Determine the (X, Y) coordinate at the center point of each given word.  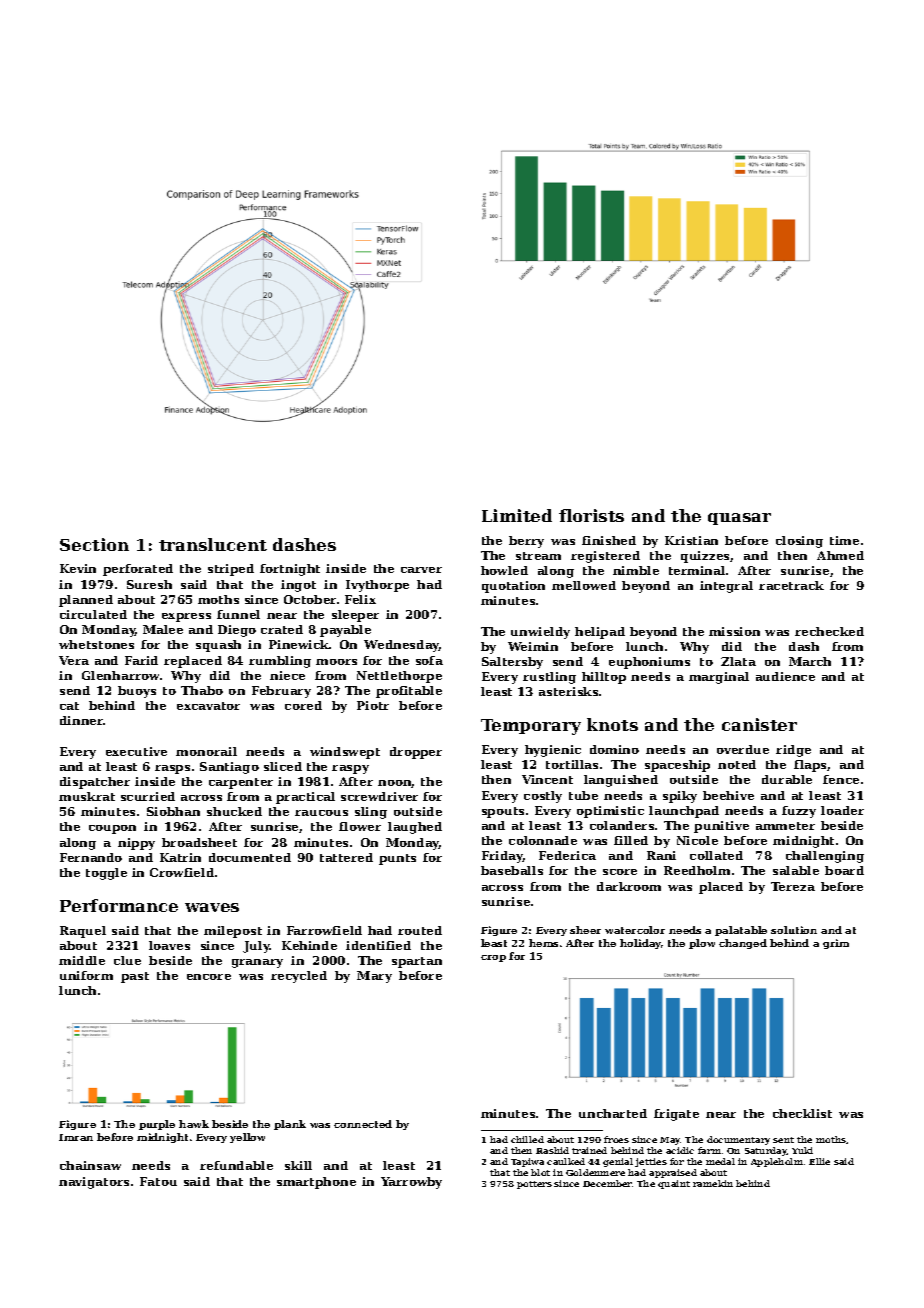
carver (421, 570)
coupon (112, 829)
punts (397, 859)
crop (493, 958)
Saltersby (512, 663)
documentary (738, 1140)
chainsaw (90, 1165)
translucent (213, 544)
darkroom (629, 886)
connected (363, 1124)
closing (799, 542)
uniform (86, 975)
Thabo (202, 690)
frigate (676, 1115)
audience (785, 676)
